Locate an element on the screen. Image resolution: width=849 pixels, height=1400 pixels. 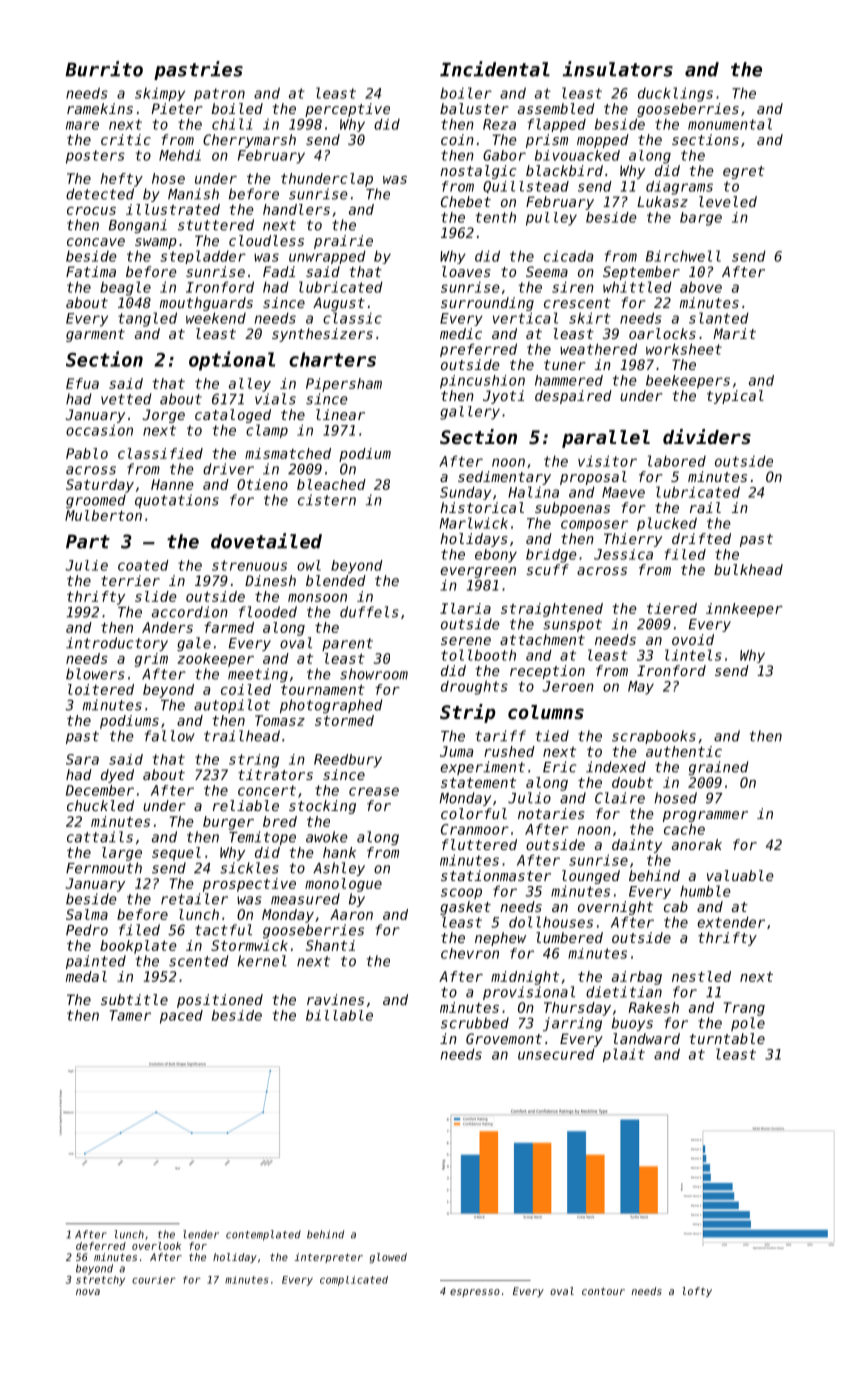
colorful is located at coordinates (474, 813).
